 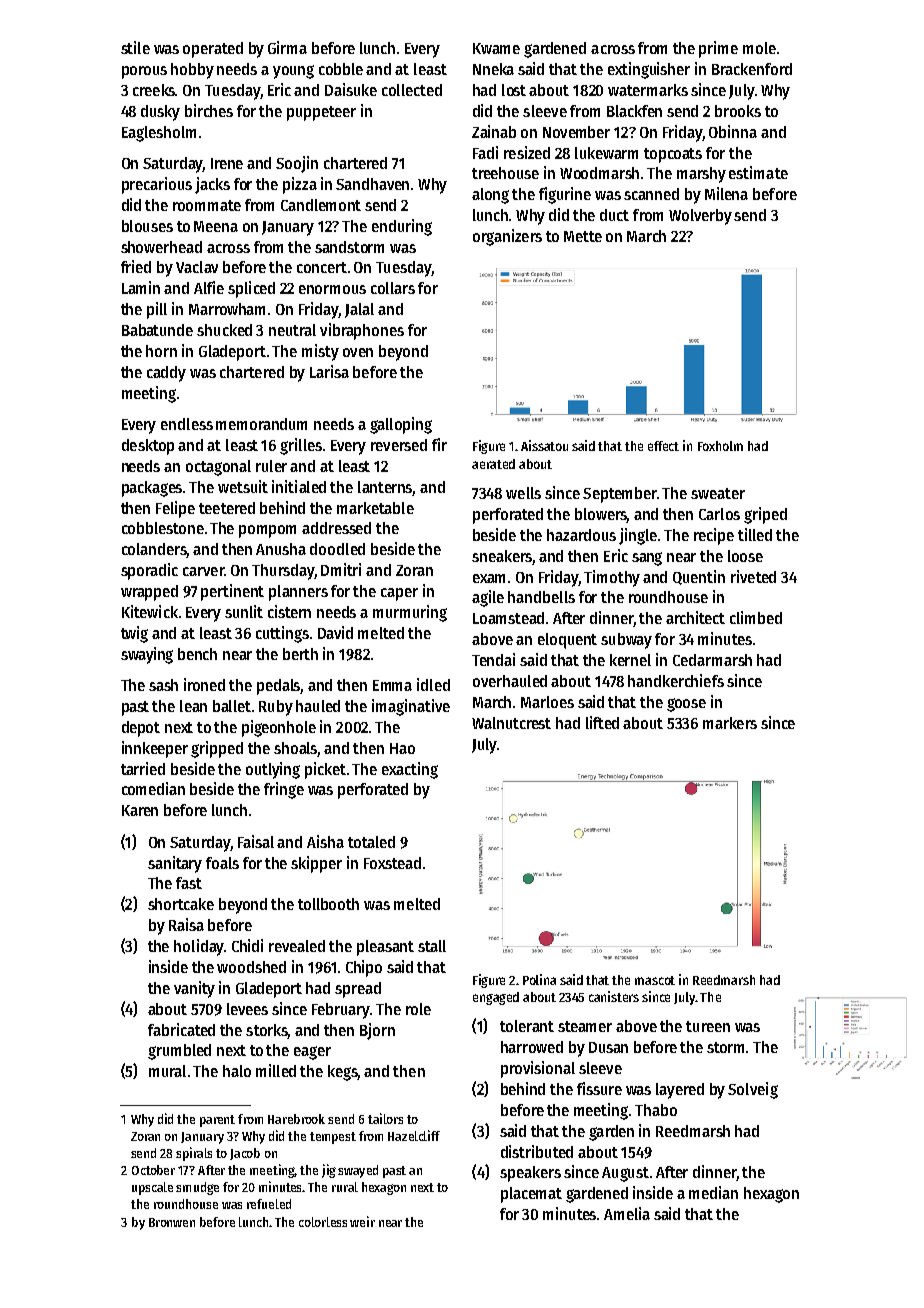 What do you see at coordinates (755, 534) in the screenshot?
I see `tilled` at bounding box center [755, 534].
